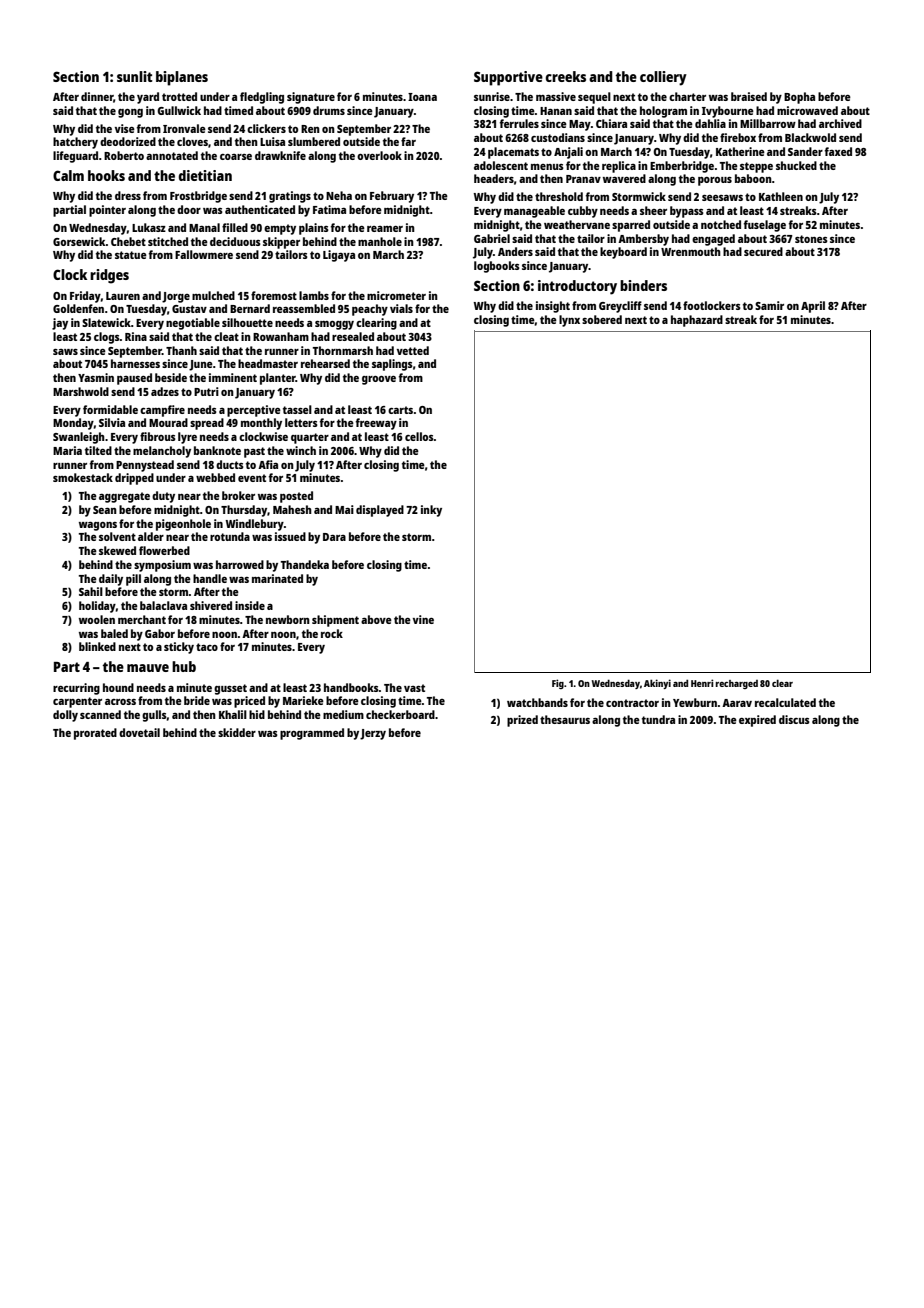  Describe the element at coordinates (311, 98) in the screenshot. I see `signature` at that location.
